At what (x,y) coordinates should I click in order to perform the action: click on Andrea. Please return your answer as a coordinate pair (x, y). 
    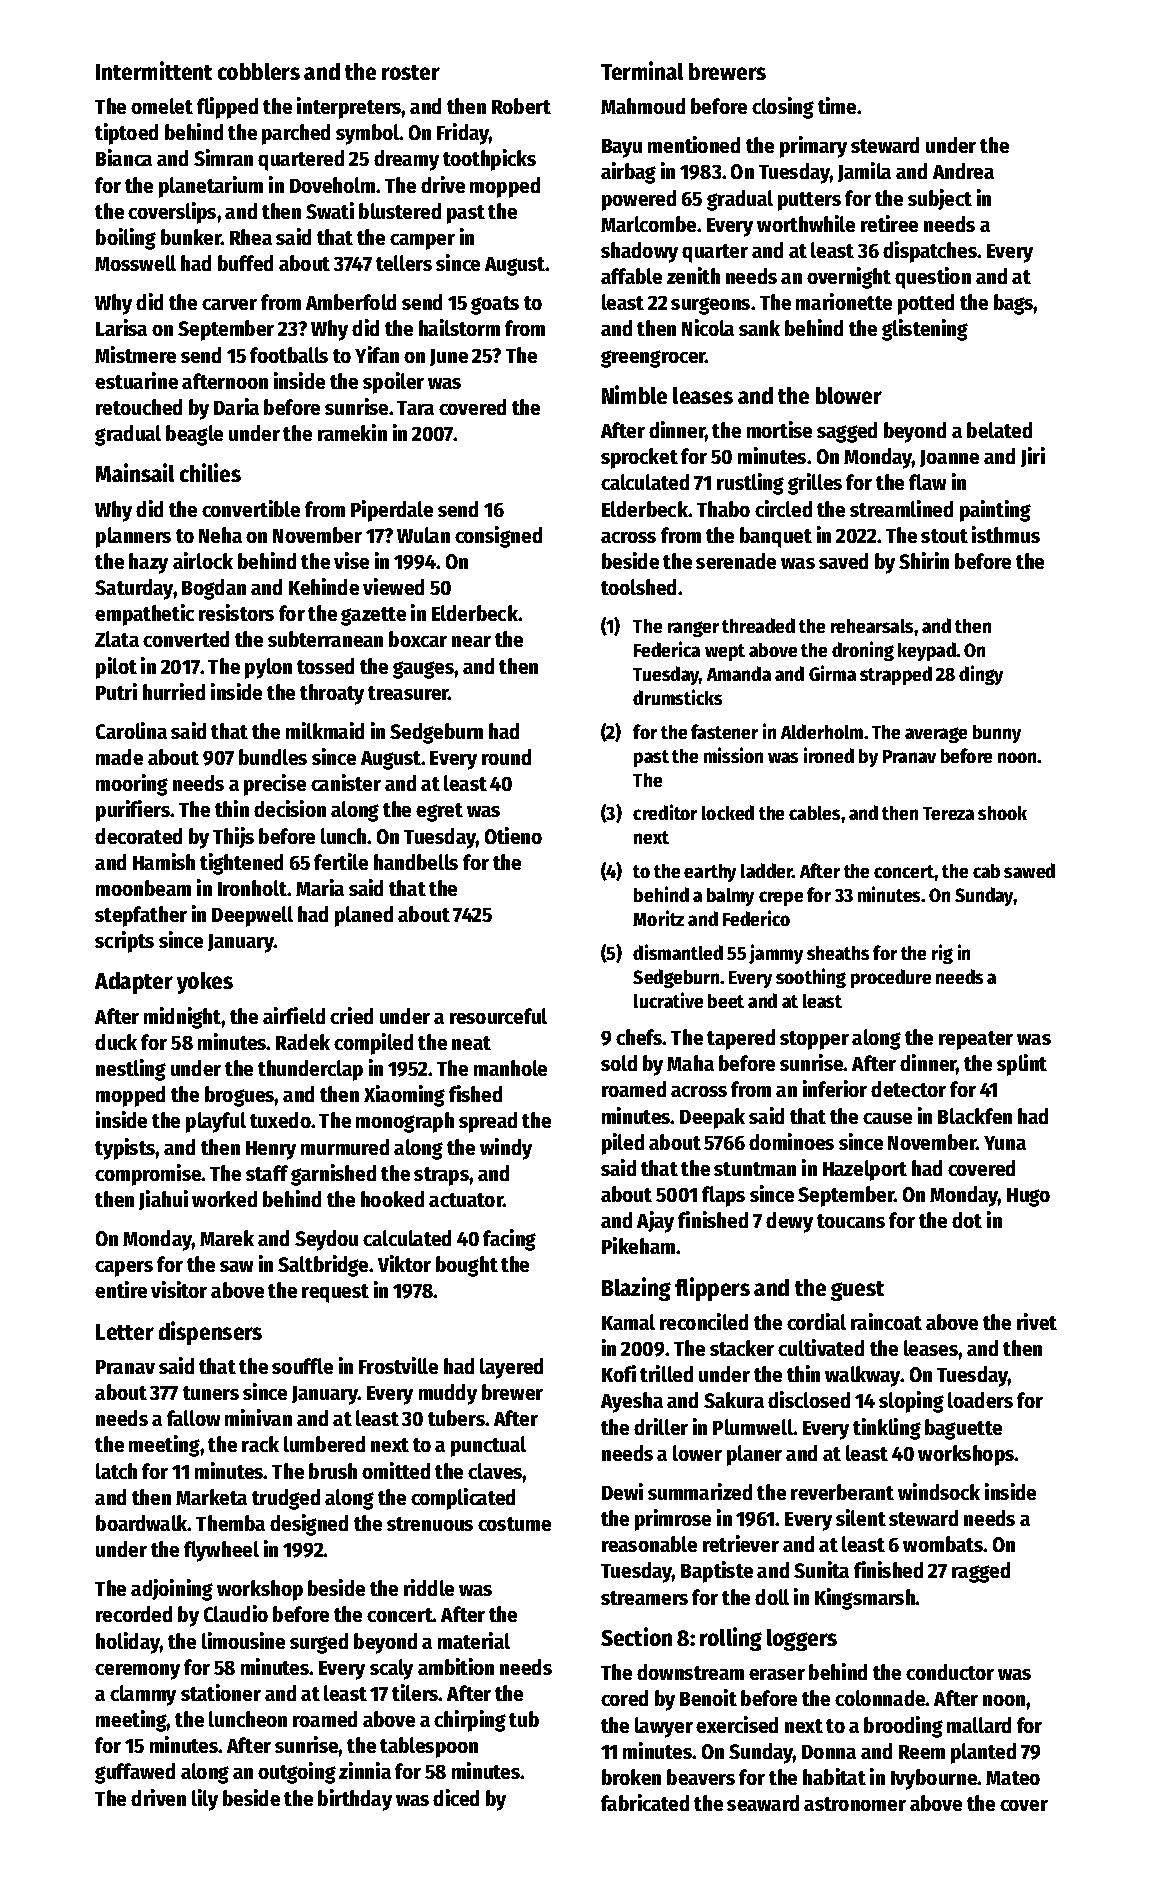
    Looking at the image, I should click on (963, 171).
